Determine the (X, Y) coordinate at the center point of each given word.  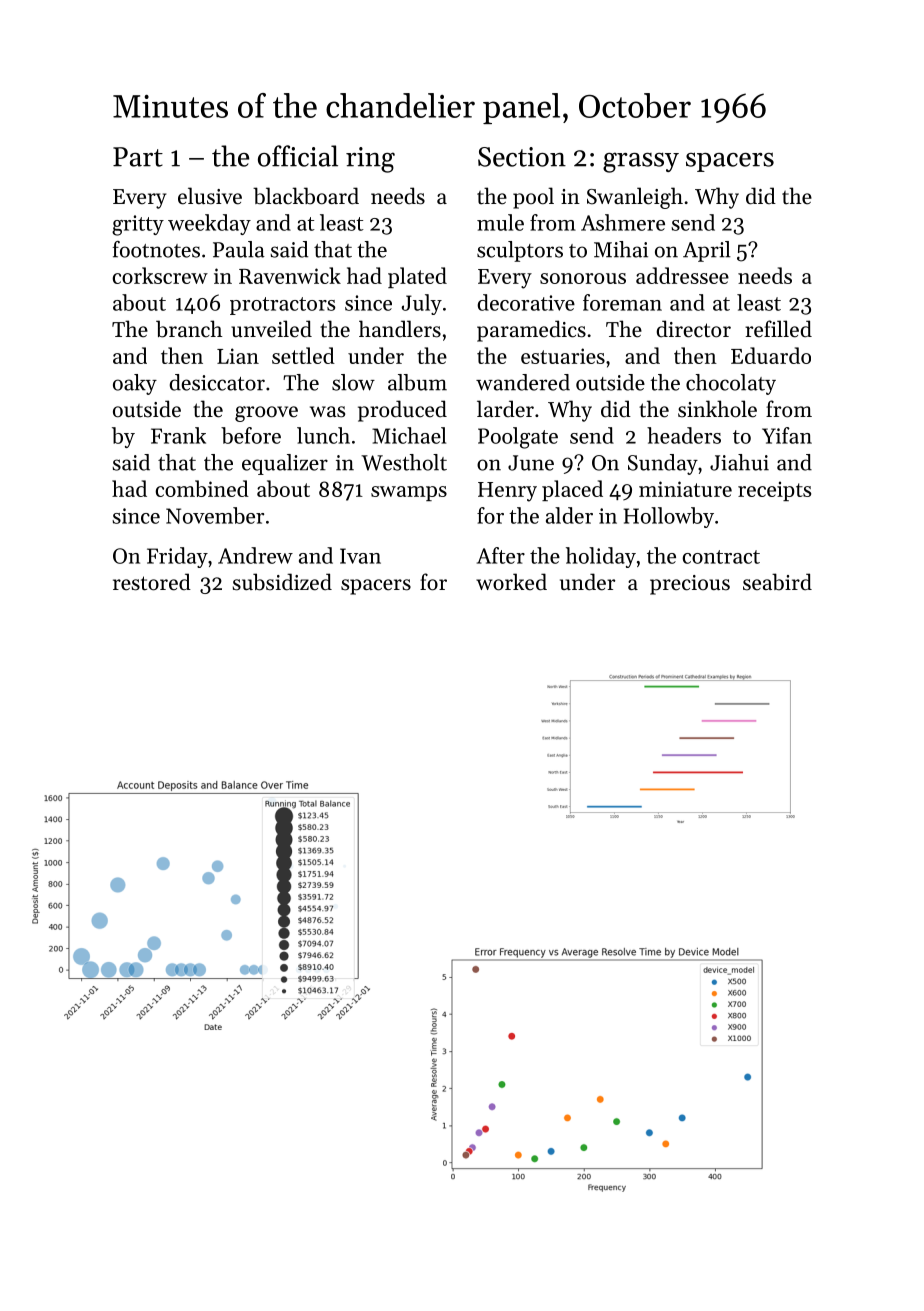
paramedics (531, 331)
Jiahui (739, 462)
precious (690, 585)
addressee (682, 275)
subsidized (282, 582)
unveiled (271, 329)
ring (370, 160)
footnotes (156, 249)
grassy (641, 162)
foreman (622, 302)
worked (511, 582)
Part (138, 157)
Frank (178, 435)
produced (402, 411)
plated (417, 277)
